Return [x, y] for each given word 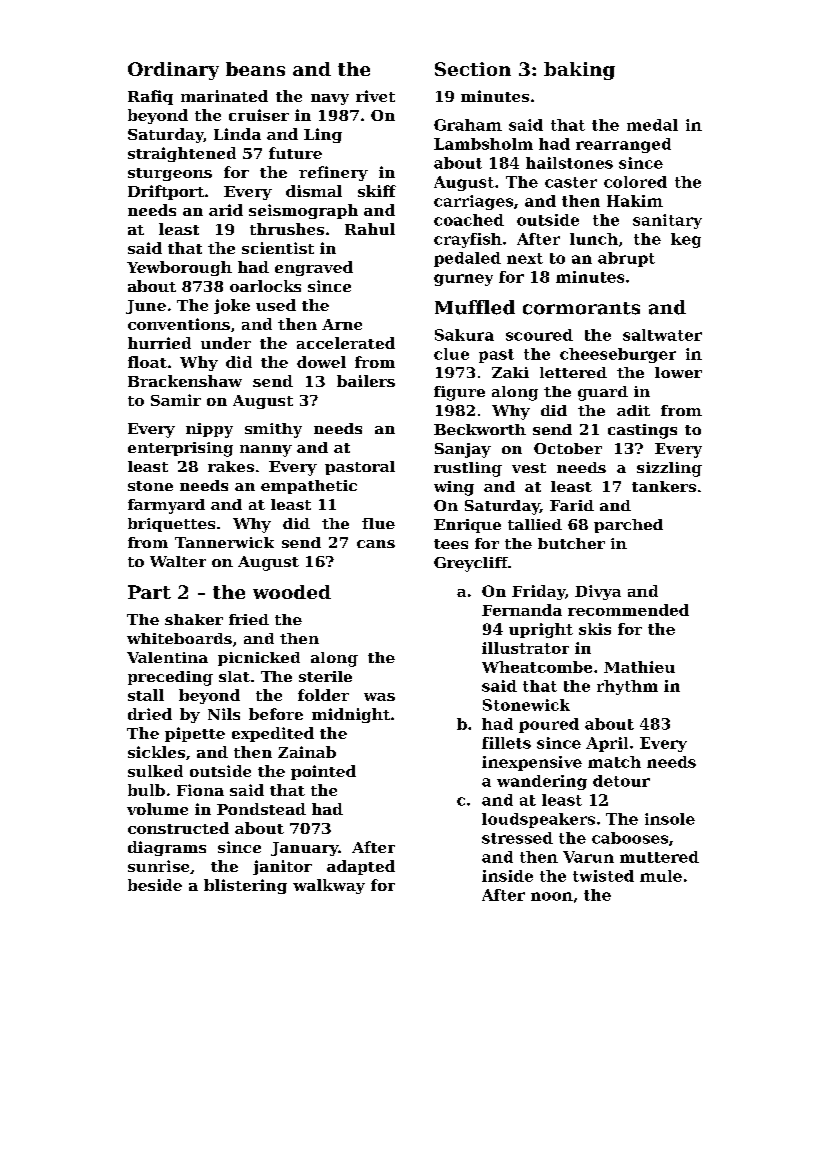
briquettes [171, 525]
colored [635, 182]
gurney [463, 280]
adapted [361, 867]
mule [661, 876]
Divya [598, 592]
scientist [278, 248]
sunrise [158, 866]
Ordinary [173, 71]
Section [473, 69]
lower [678, 372]
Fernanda [522, 610]
